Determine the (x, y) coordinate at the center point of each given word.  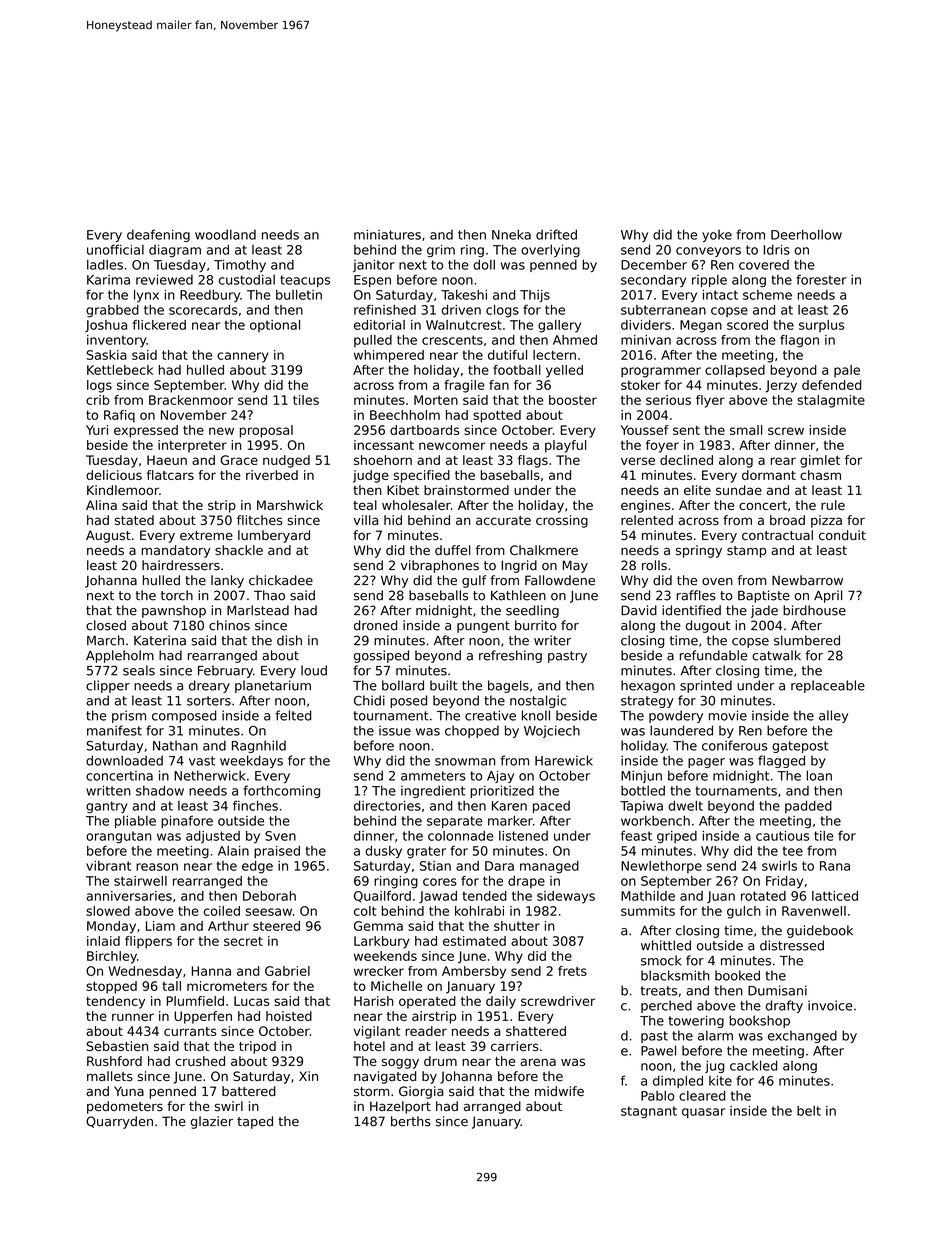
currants (190, 1031)
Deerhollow (806, 234)
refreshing (510, 656)
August (108, 536)
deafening (158, 235)
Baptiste (763, 596)
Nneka (511, 234)
